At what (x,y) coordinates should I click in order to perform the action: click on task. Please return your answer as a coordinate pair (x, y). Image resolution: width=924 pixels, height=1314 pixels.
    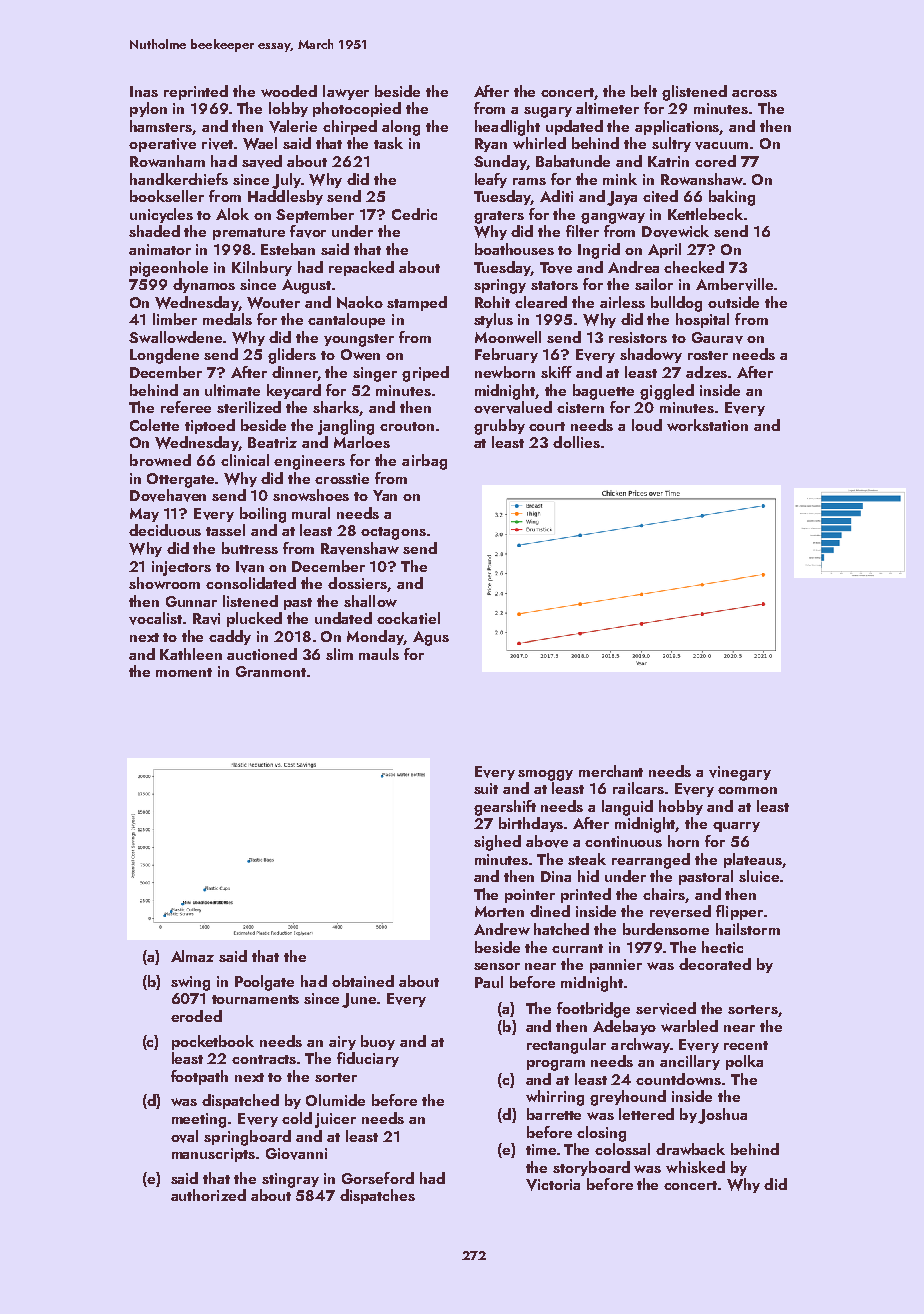
    Looking at the image, I should click on (388, 143).
